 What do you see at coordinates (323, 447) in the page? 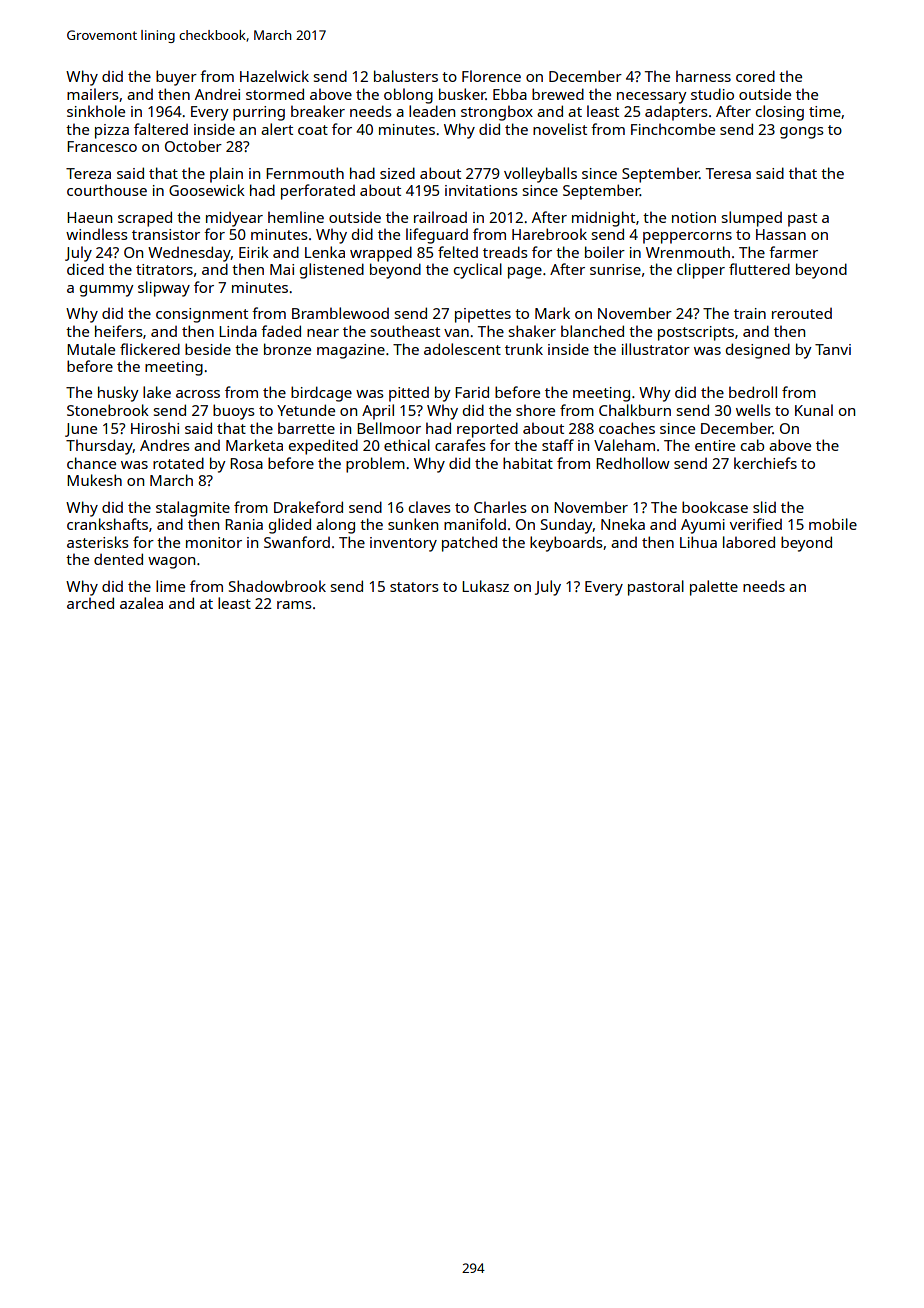
I see `expedited` at bounding box center [323, 447].
